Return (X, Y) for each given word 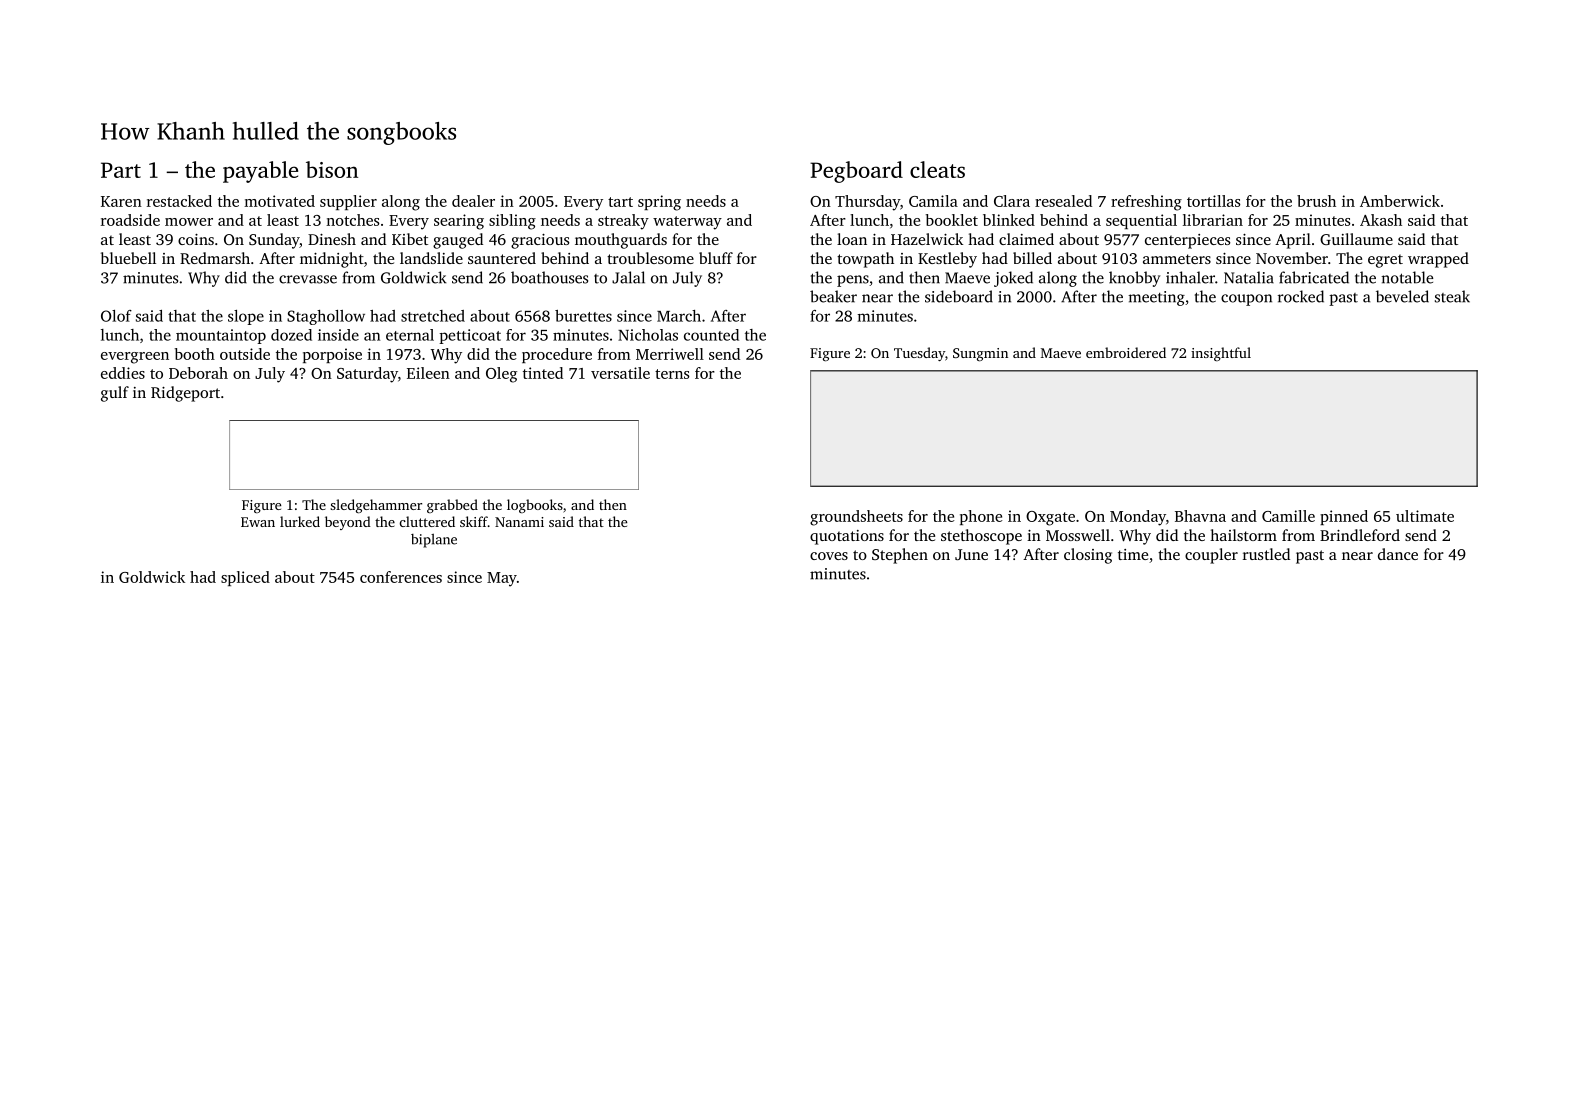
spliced (245, 578)
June (971, 554)
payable (260, 172)
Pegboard (856, 172)
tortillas (1213, 201)
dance (1398, 554)
